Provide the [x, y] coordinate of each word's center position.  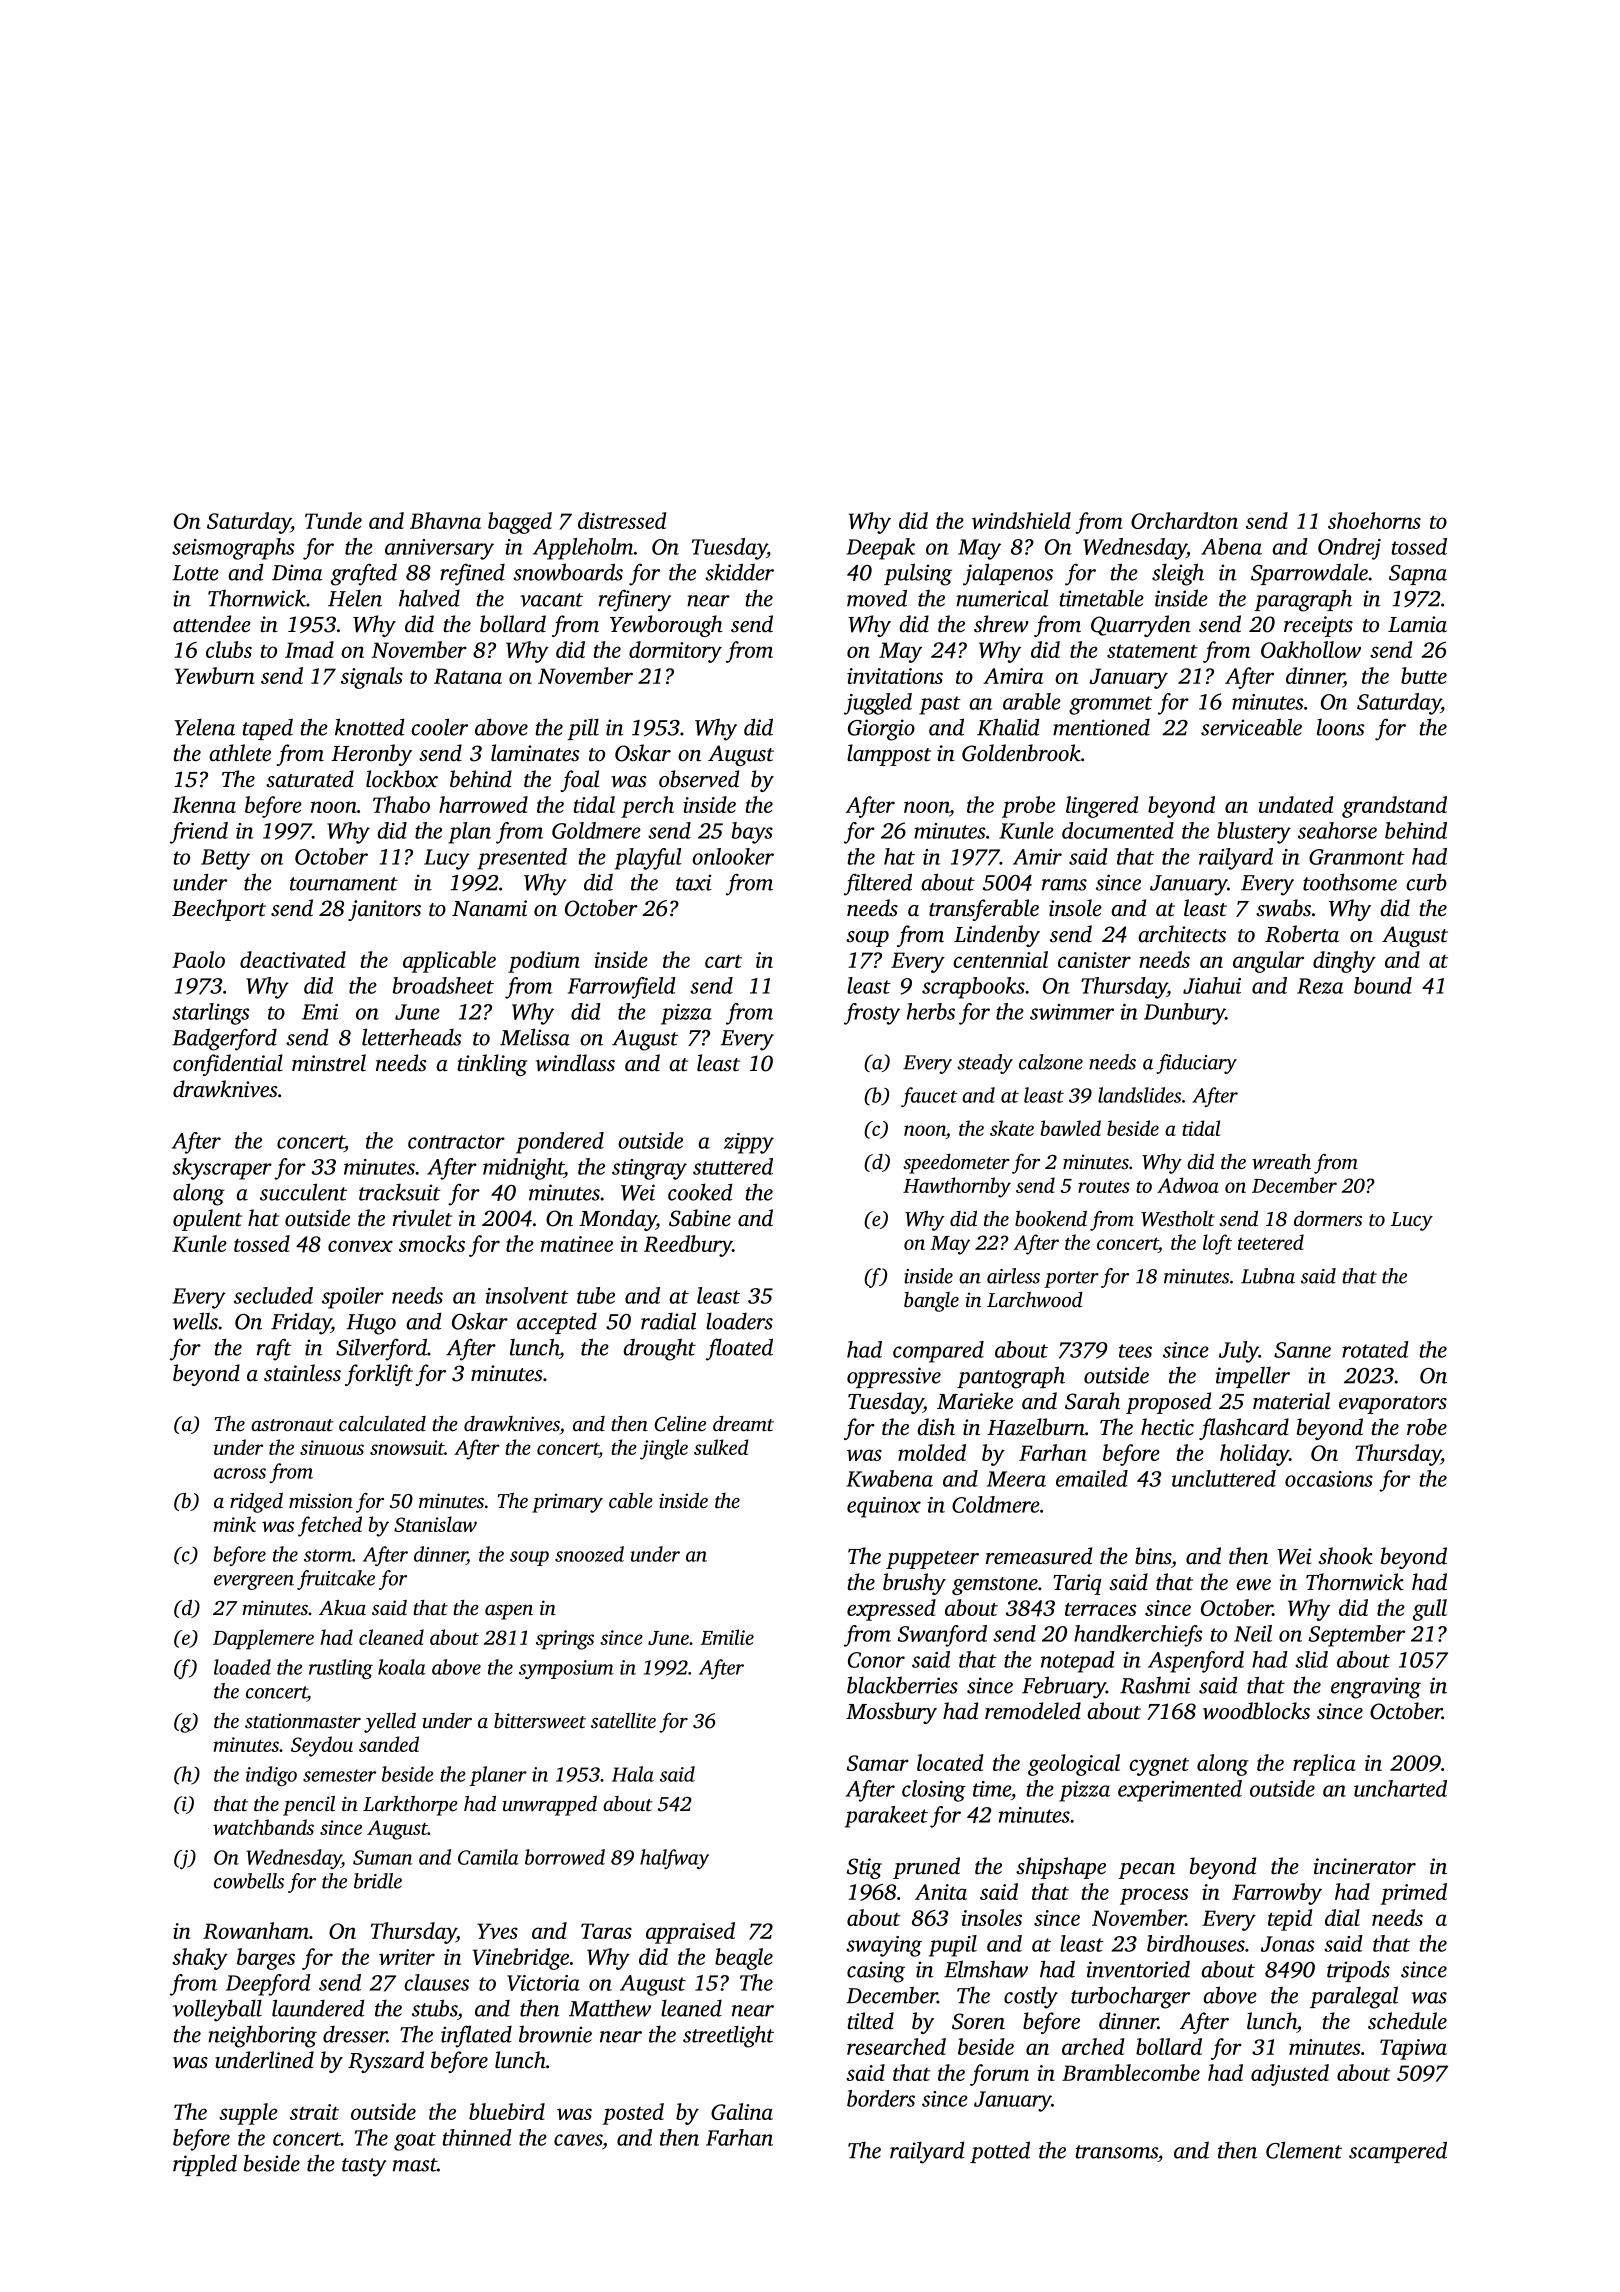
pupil [953, 1946]
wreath [1281, 1162]
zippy [749, 1143]
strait [314, 2112]
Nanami [489, 908]
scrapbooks [973, 988]
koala [402, 1667]
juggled [878, 704]
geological [1074, 1765]
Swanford [942, 1636]
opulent [207, 1220]
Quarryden [1141, 626]
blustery [1254, 833]
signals [372, 678]
